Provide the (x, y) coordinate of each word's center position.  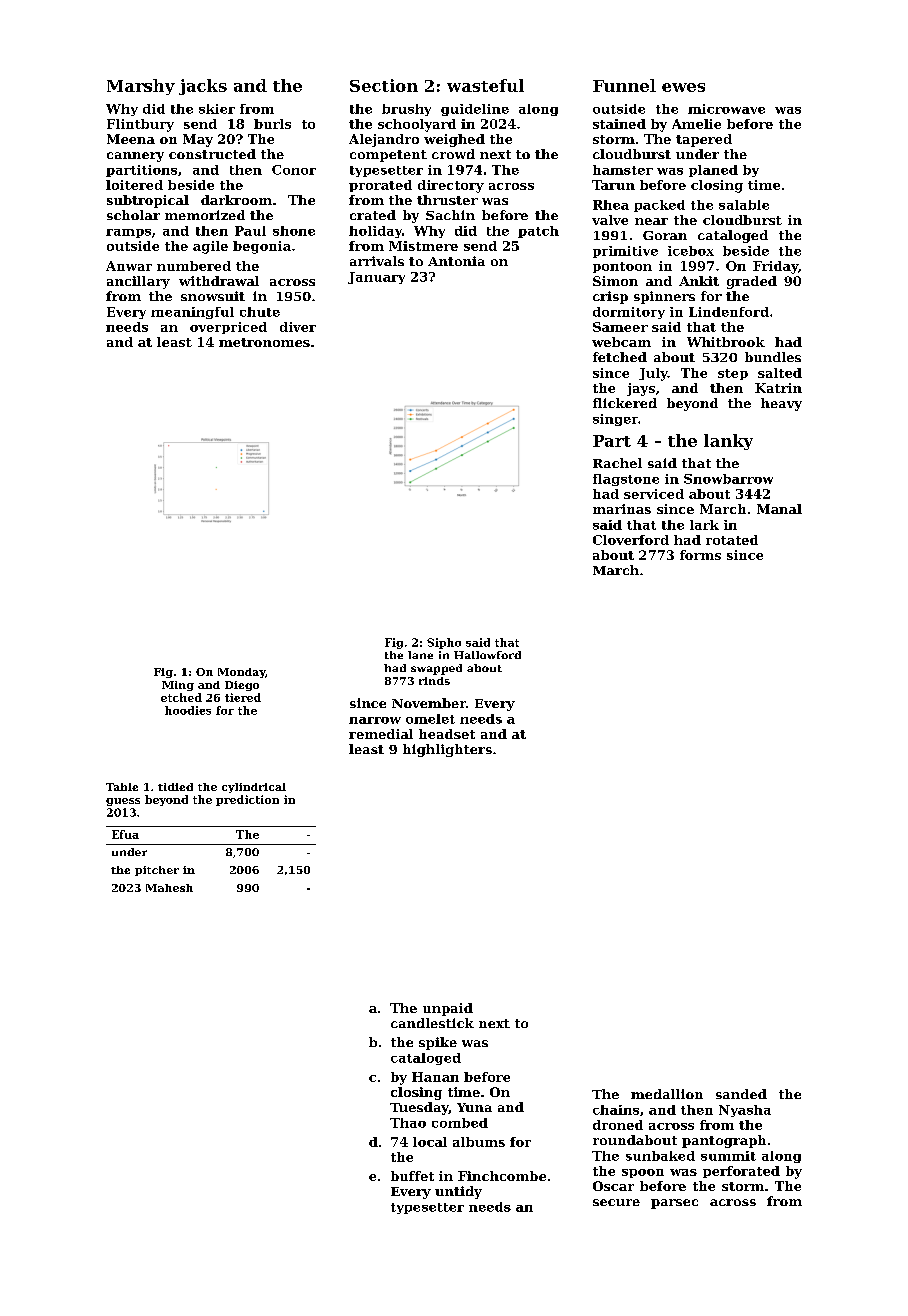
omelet (430, 719)
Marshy (141, 87)
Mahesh (169, 888)
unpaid (448, 1009)
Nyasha (745, 1111)
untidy (458, 1192)
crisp (610, 297)
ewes (683, 87)
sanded (741, 1094)
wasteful (485, 85)
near (651, 221)
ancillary (138, 282)
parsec (674, 1204)
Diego (242, 686)
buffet (412, 1176)
